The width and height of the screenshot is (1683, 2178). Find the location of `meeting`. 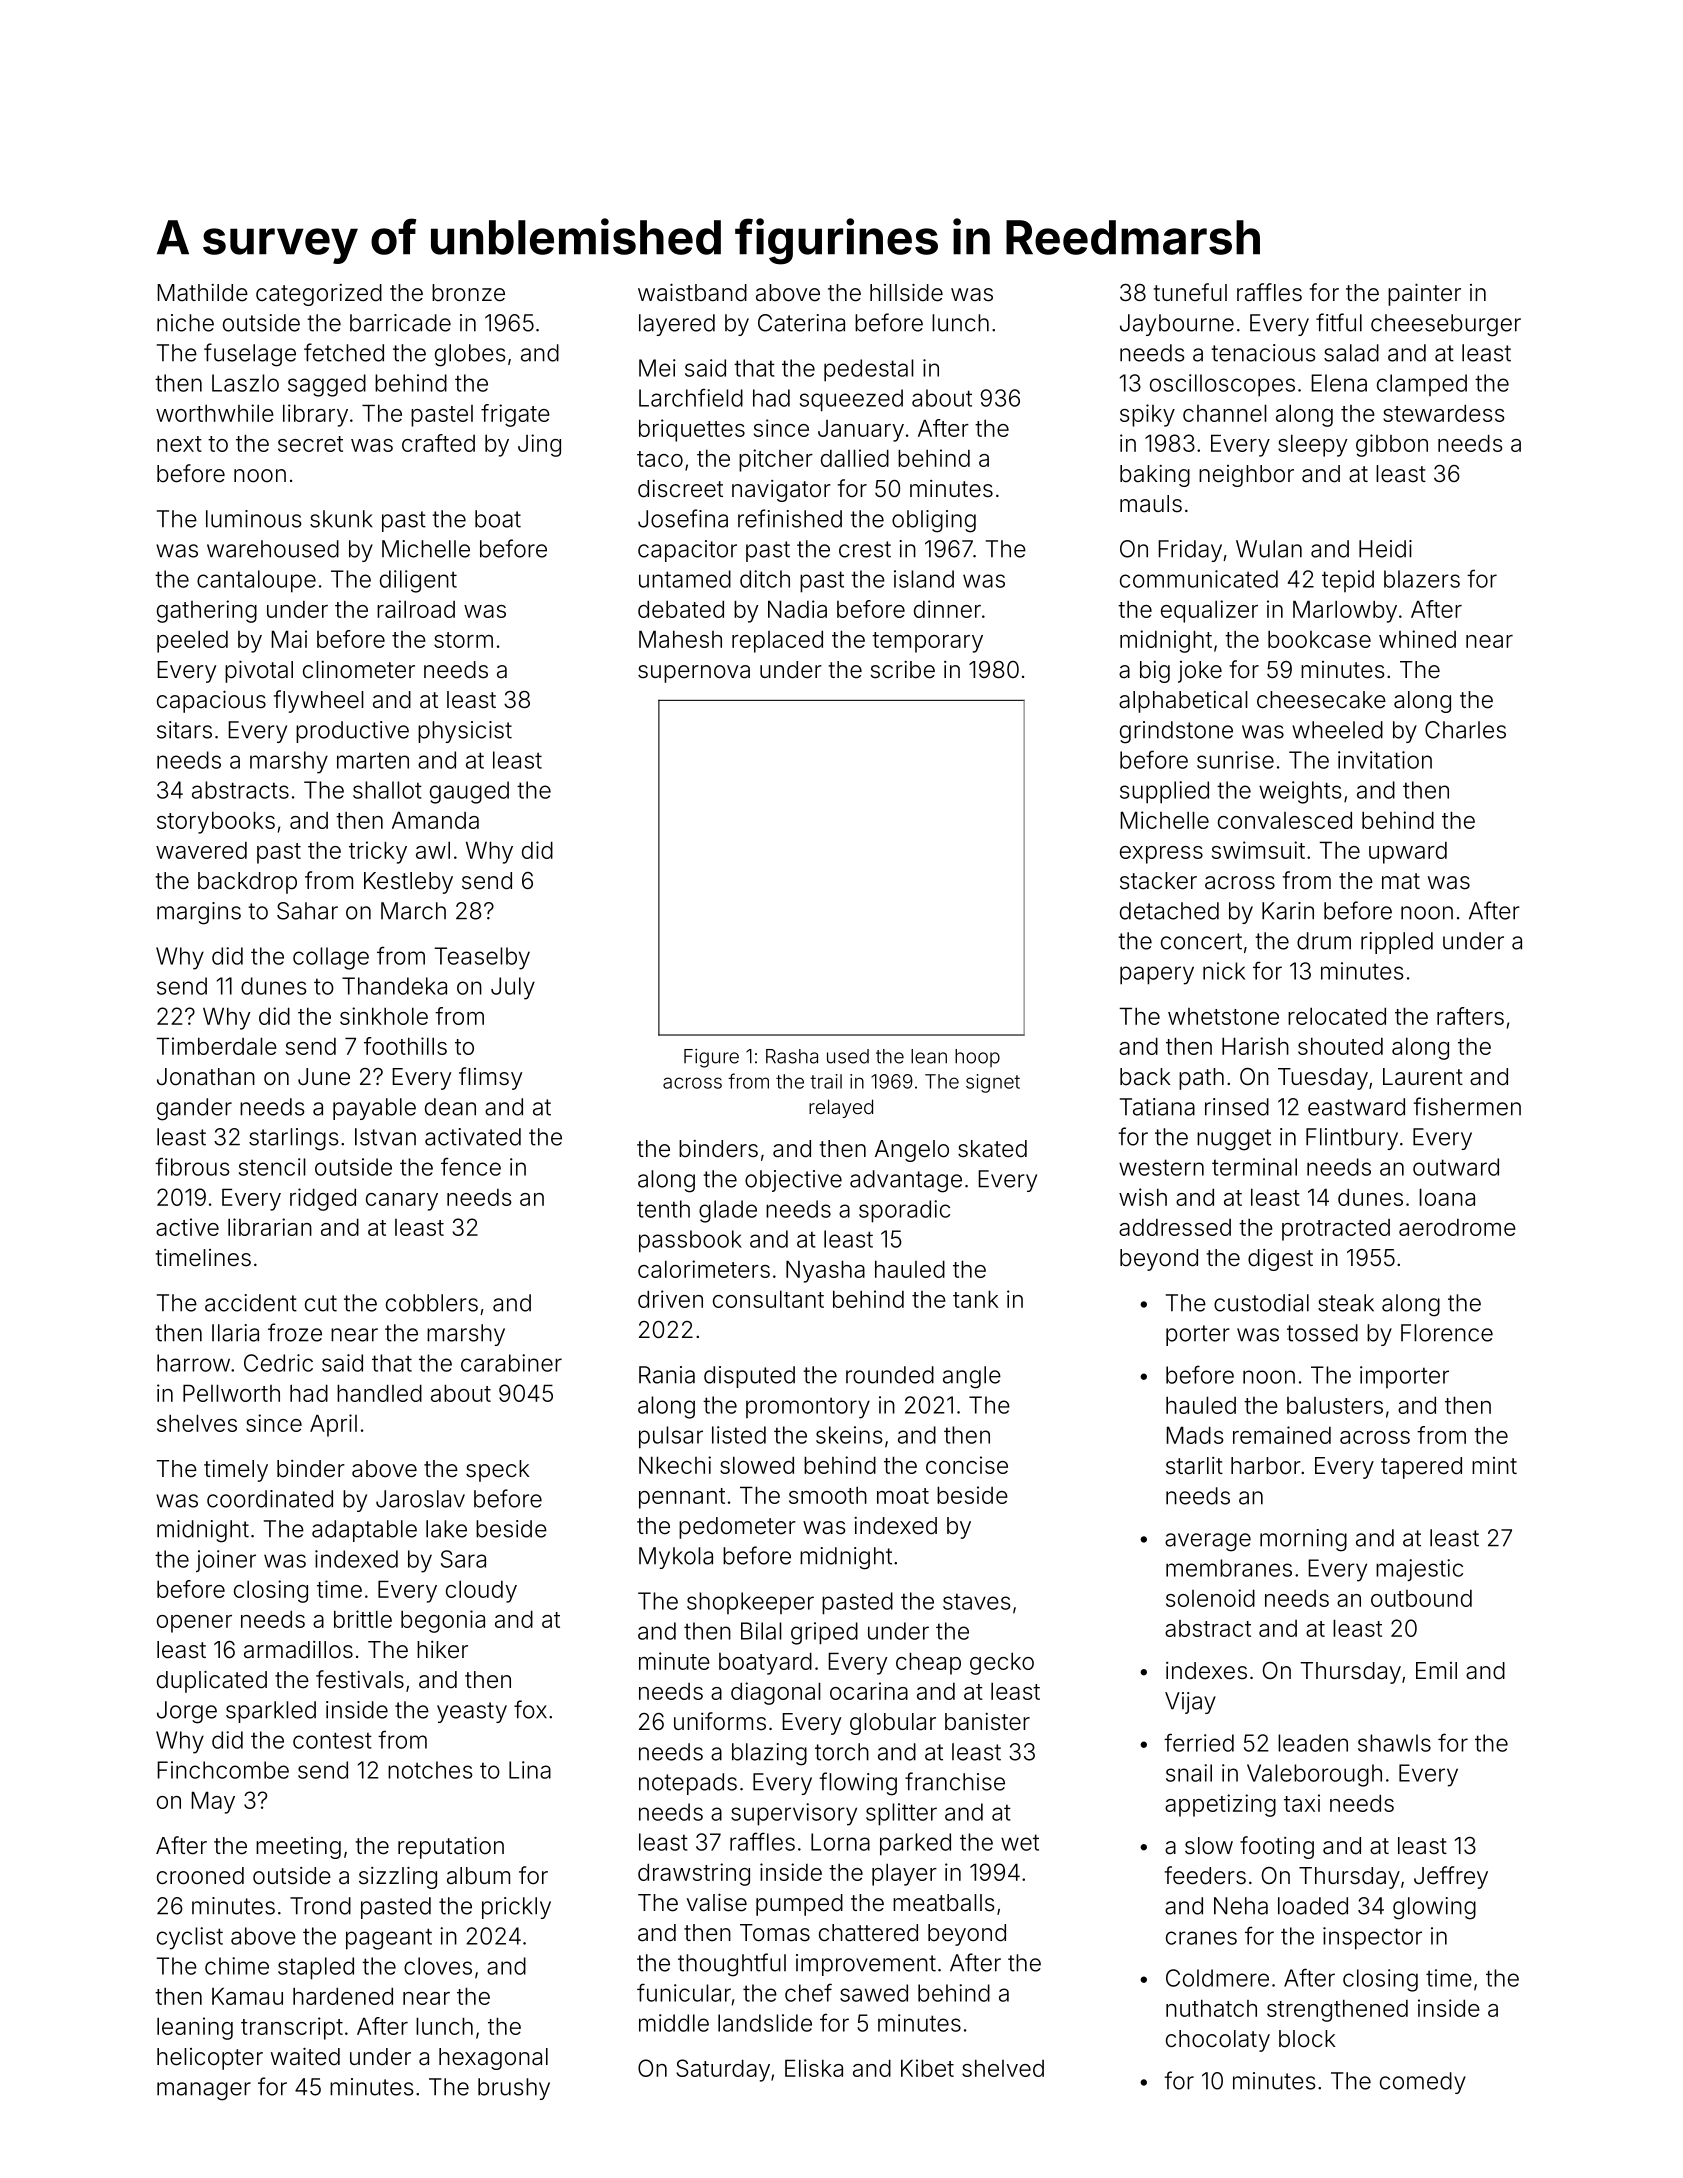

meeting is located at coordinates (298, 1848).
